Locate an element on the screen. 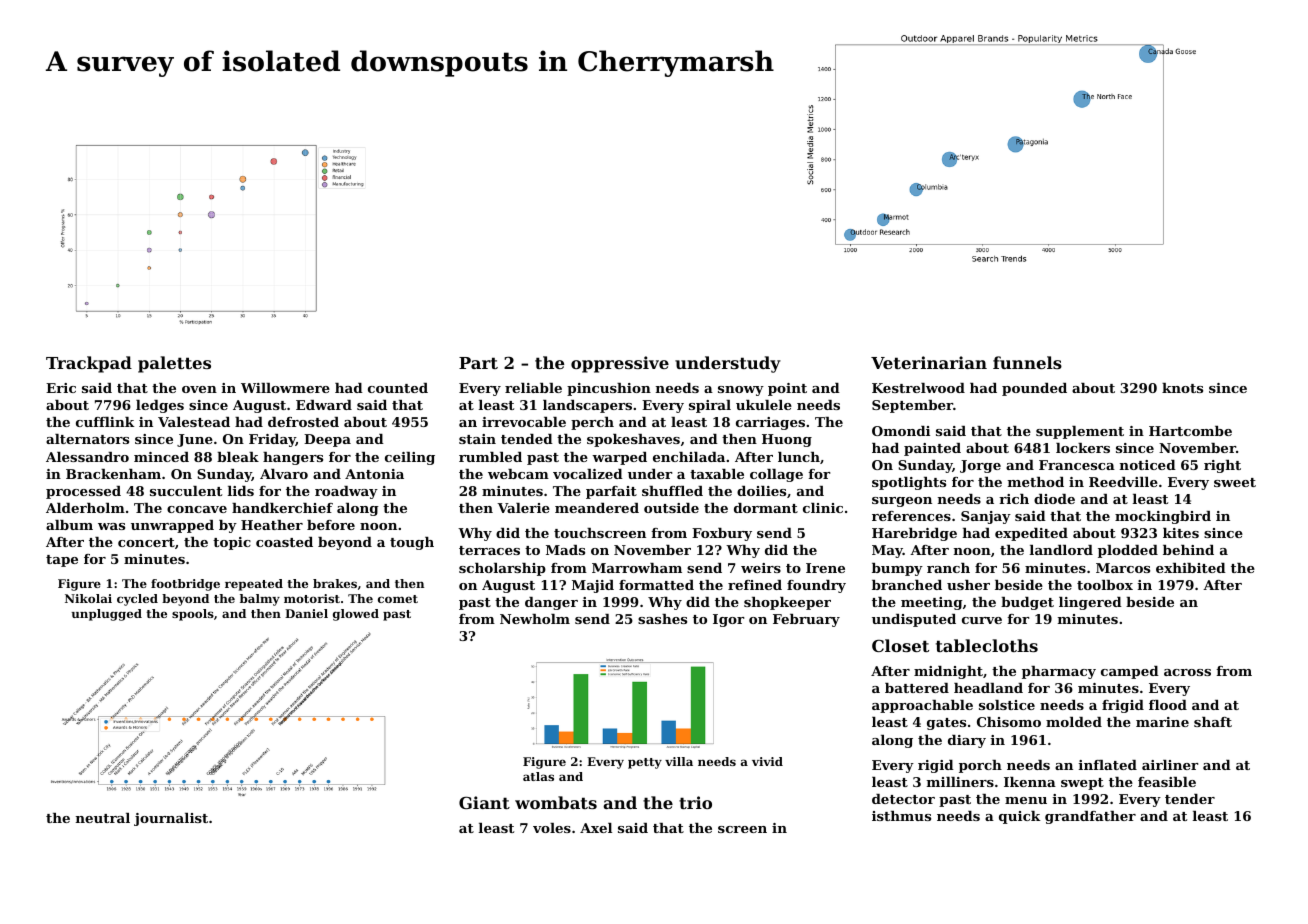  atlas is located at coordinates (538, 776).
